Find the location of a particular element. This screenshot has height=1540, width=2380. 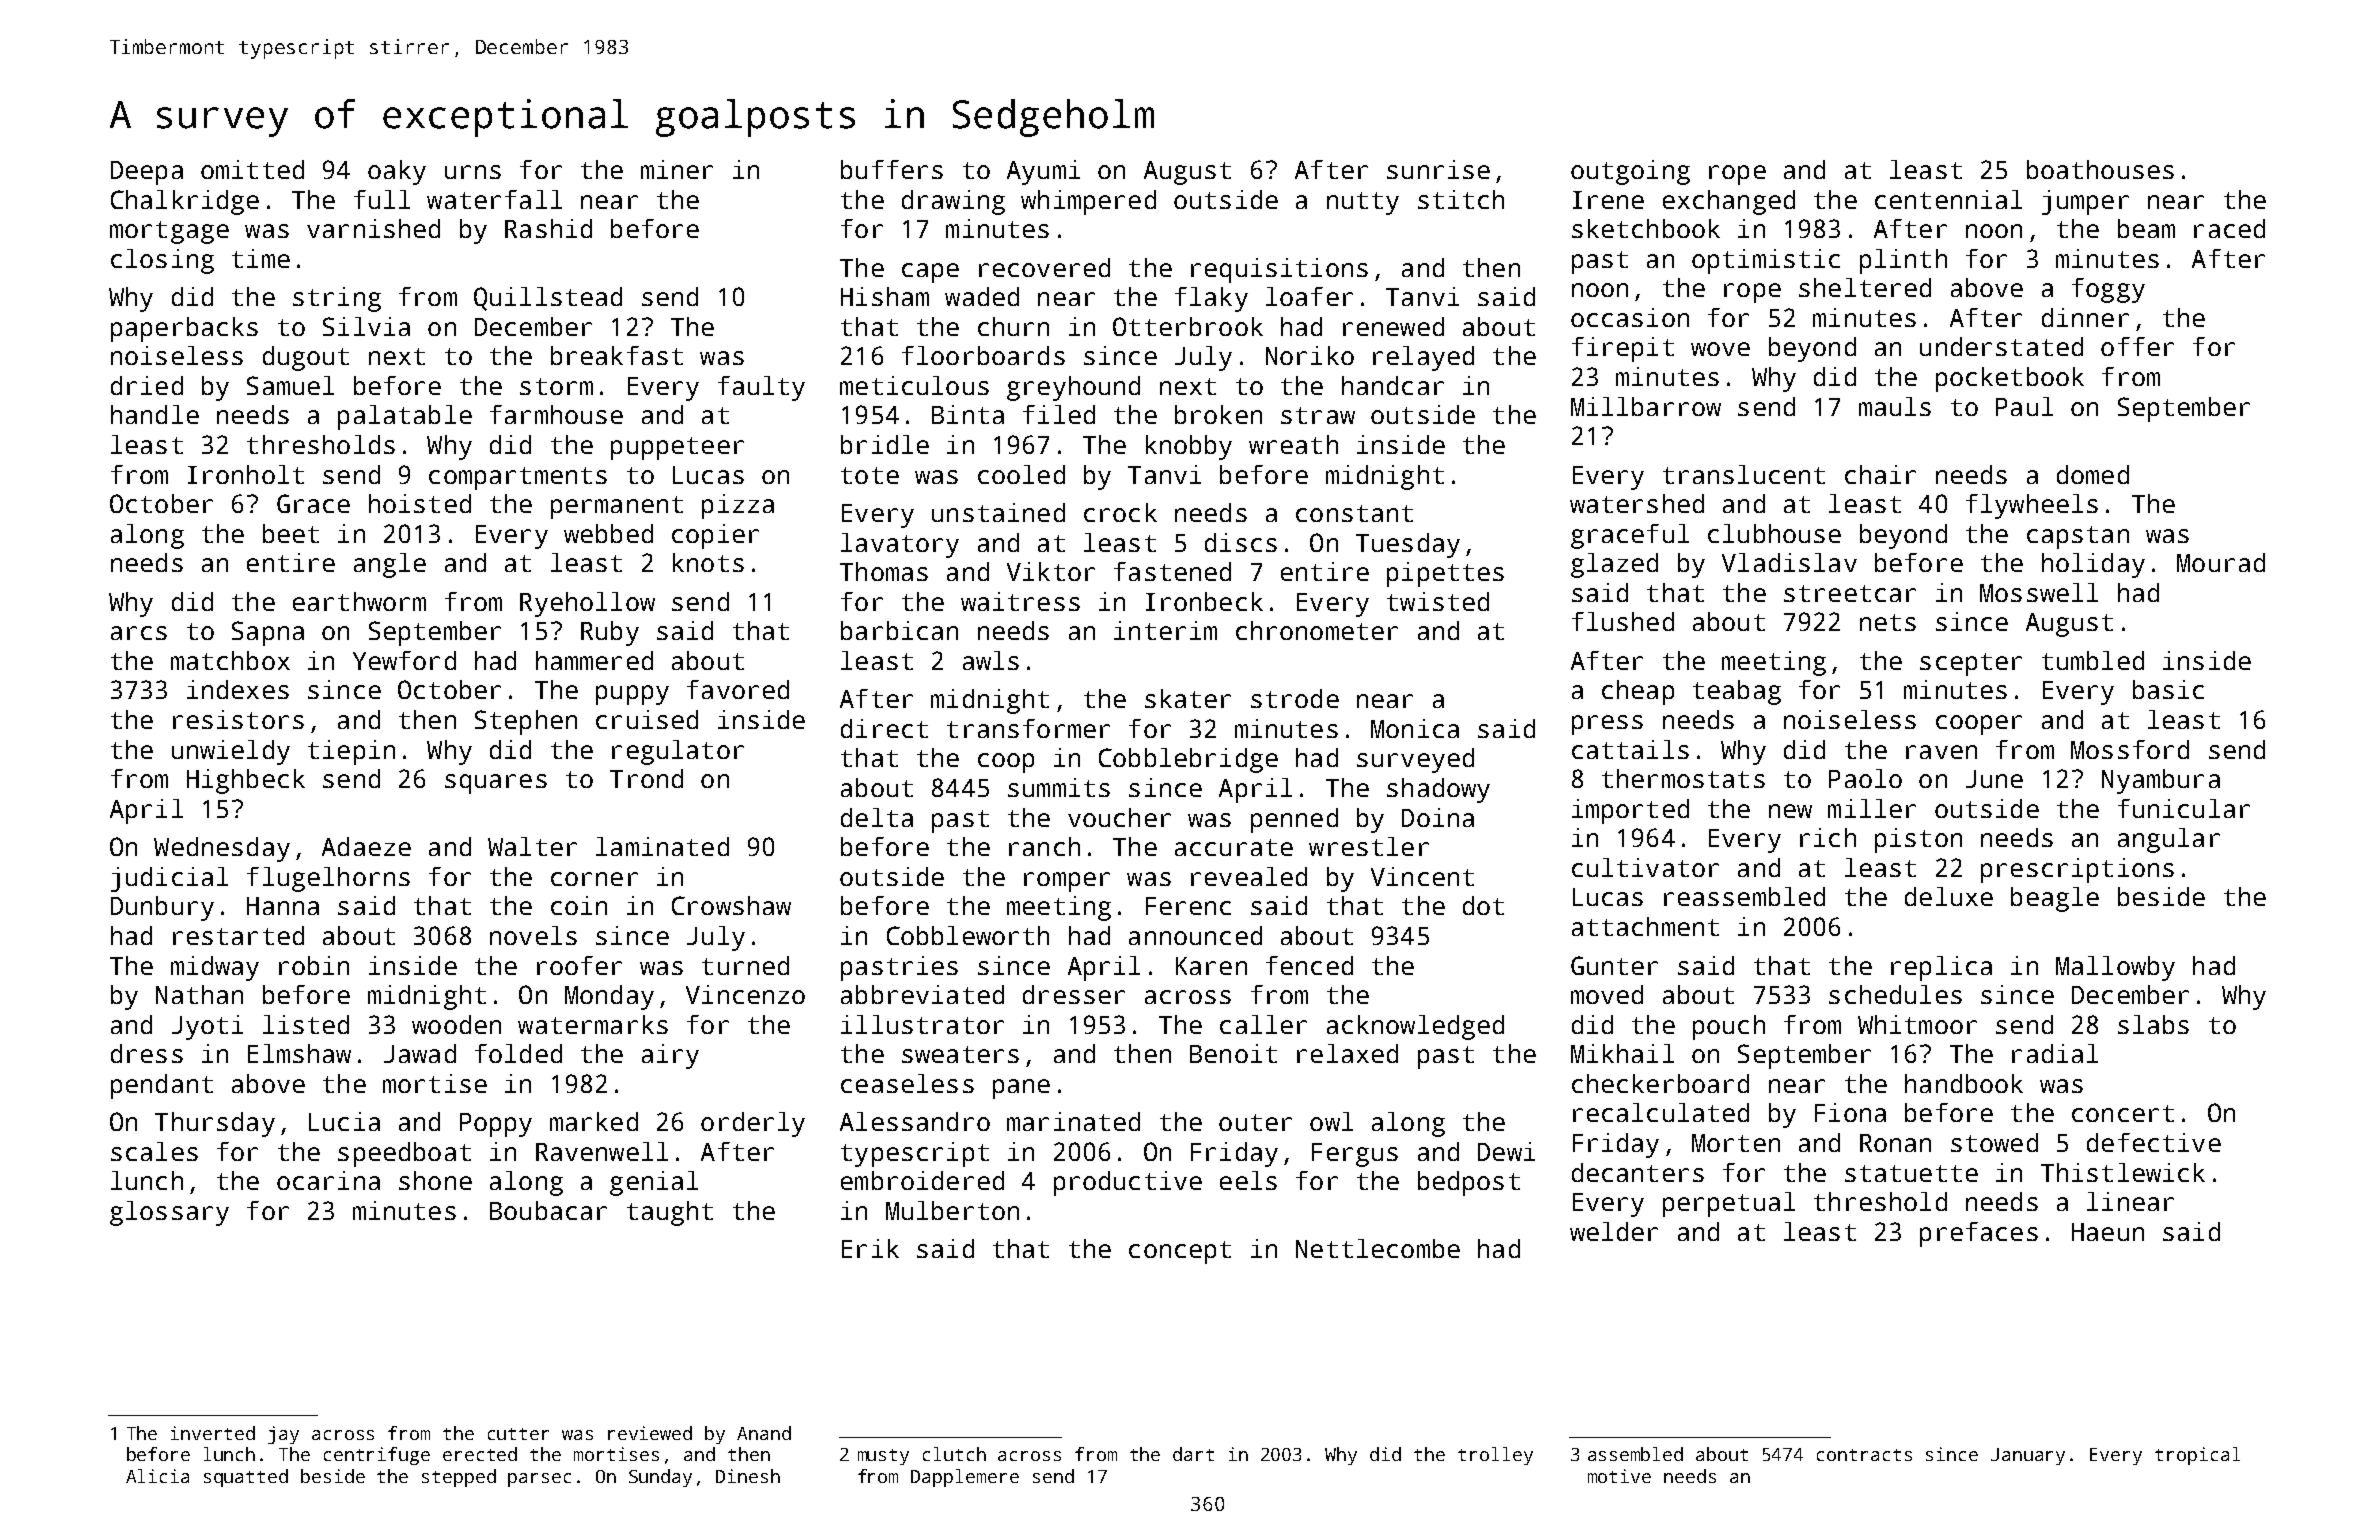

motive is located at coordinates (1619, 1476).
